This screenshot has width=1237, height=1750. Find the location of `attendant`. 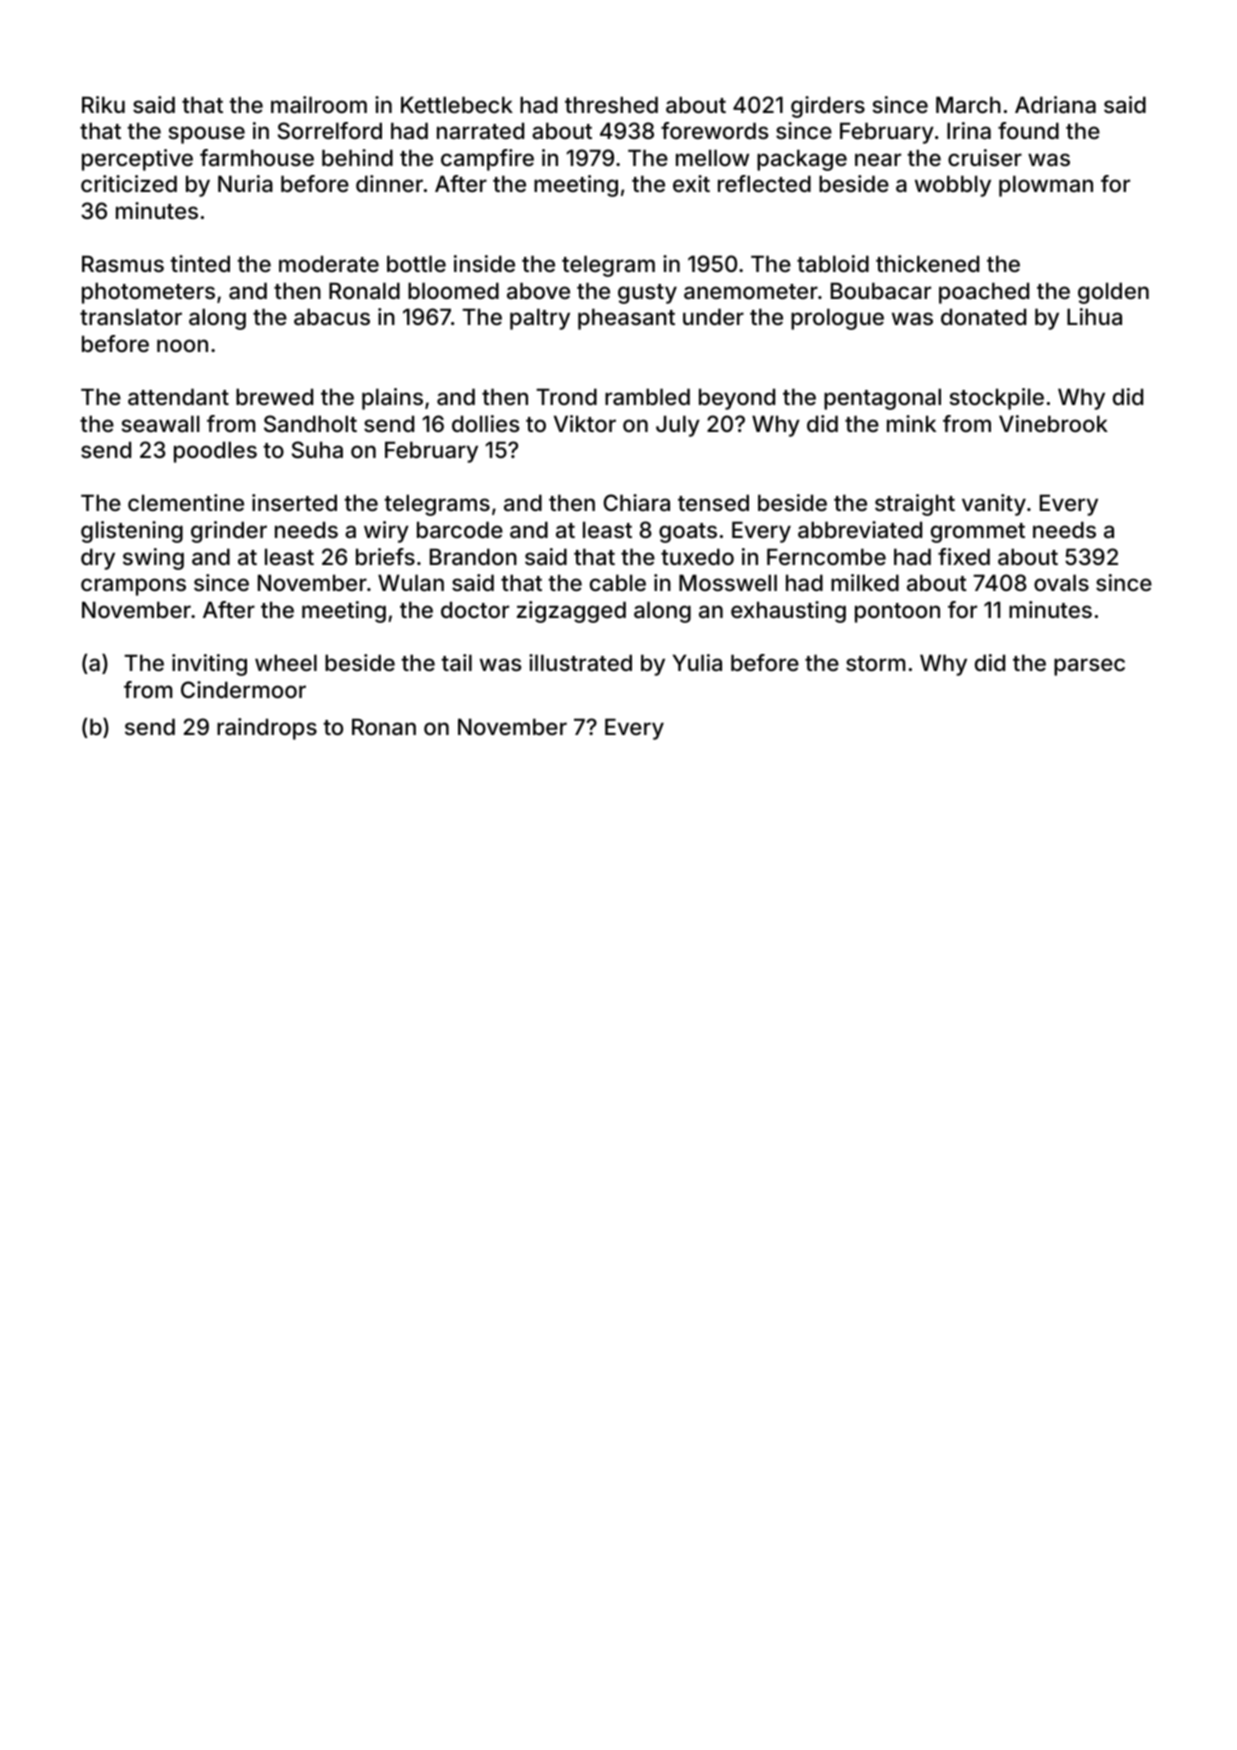

attendant is located at coordinates (178, 397).
